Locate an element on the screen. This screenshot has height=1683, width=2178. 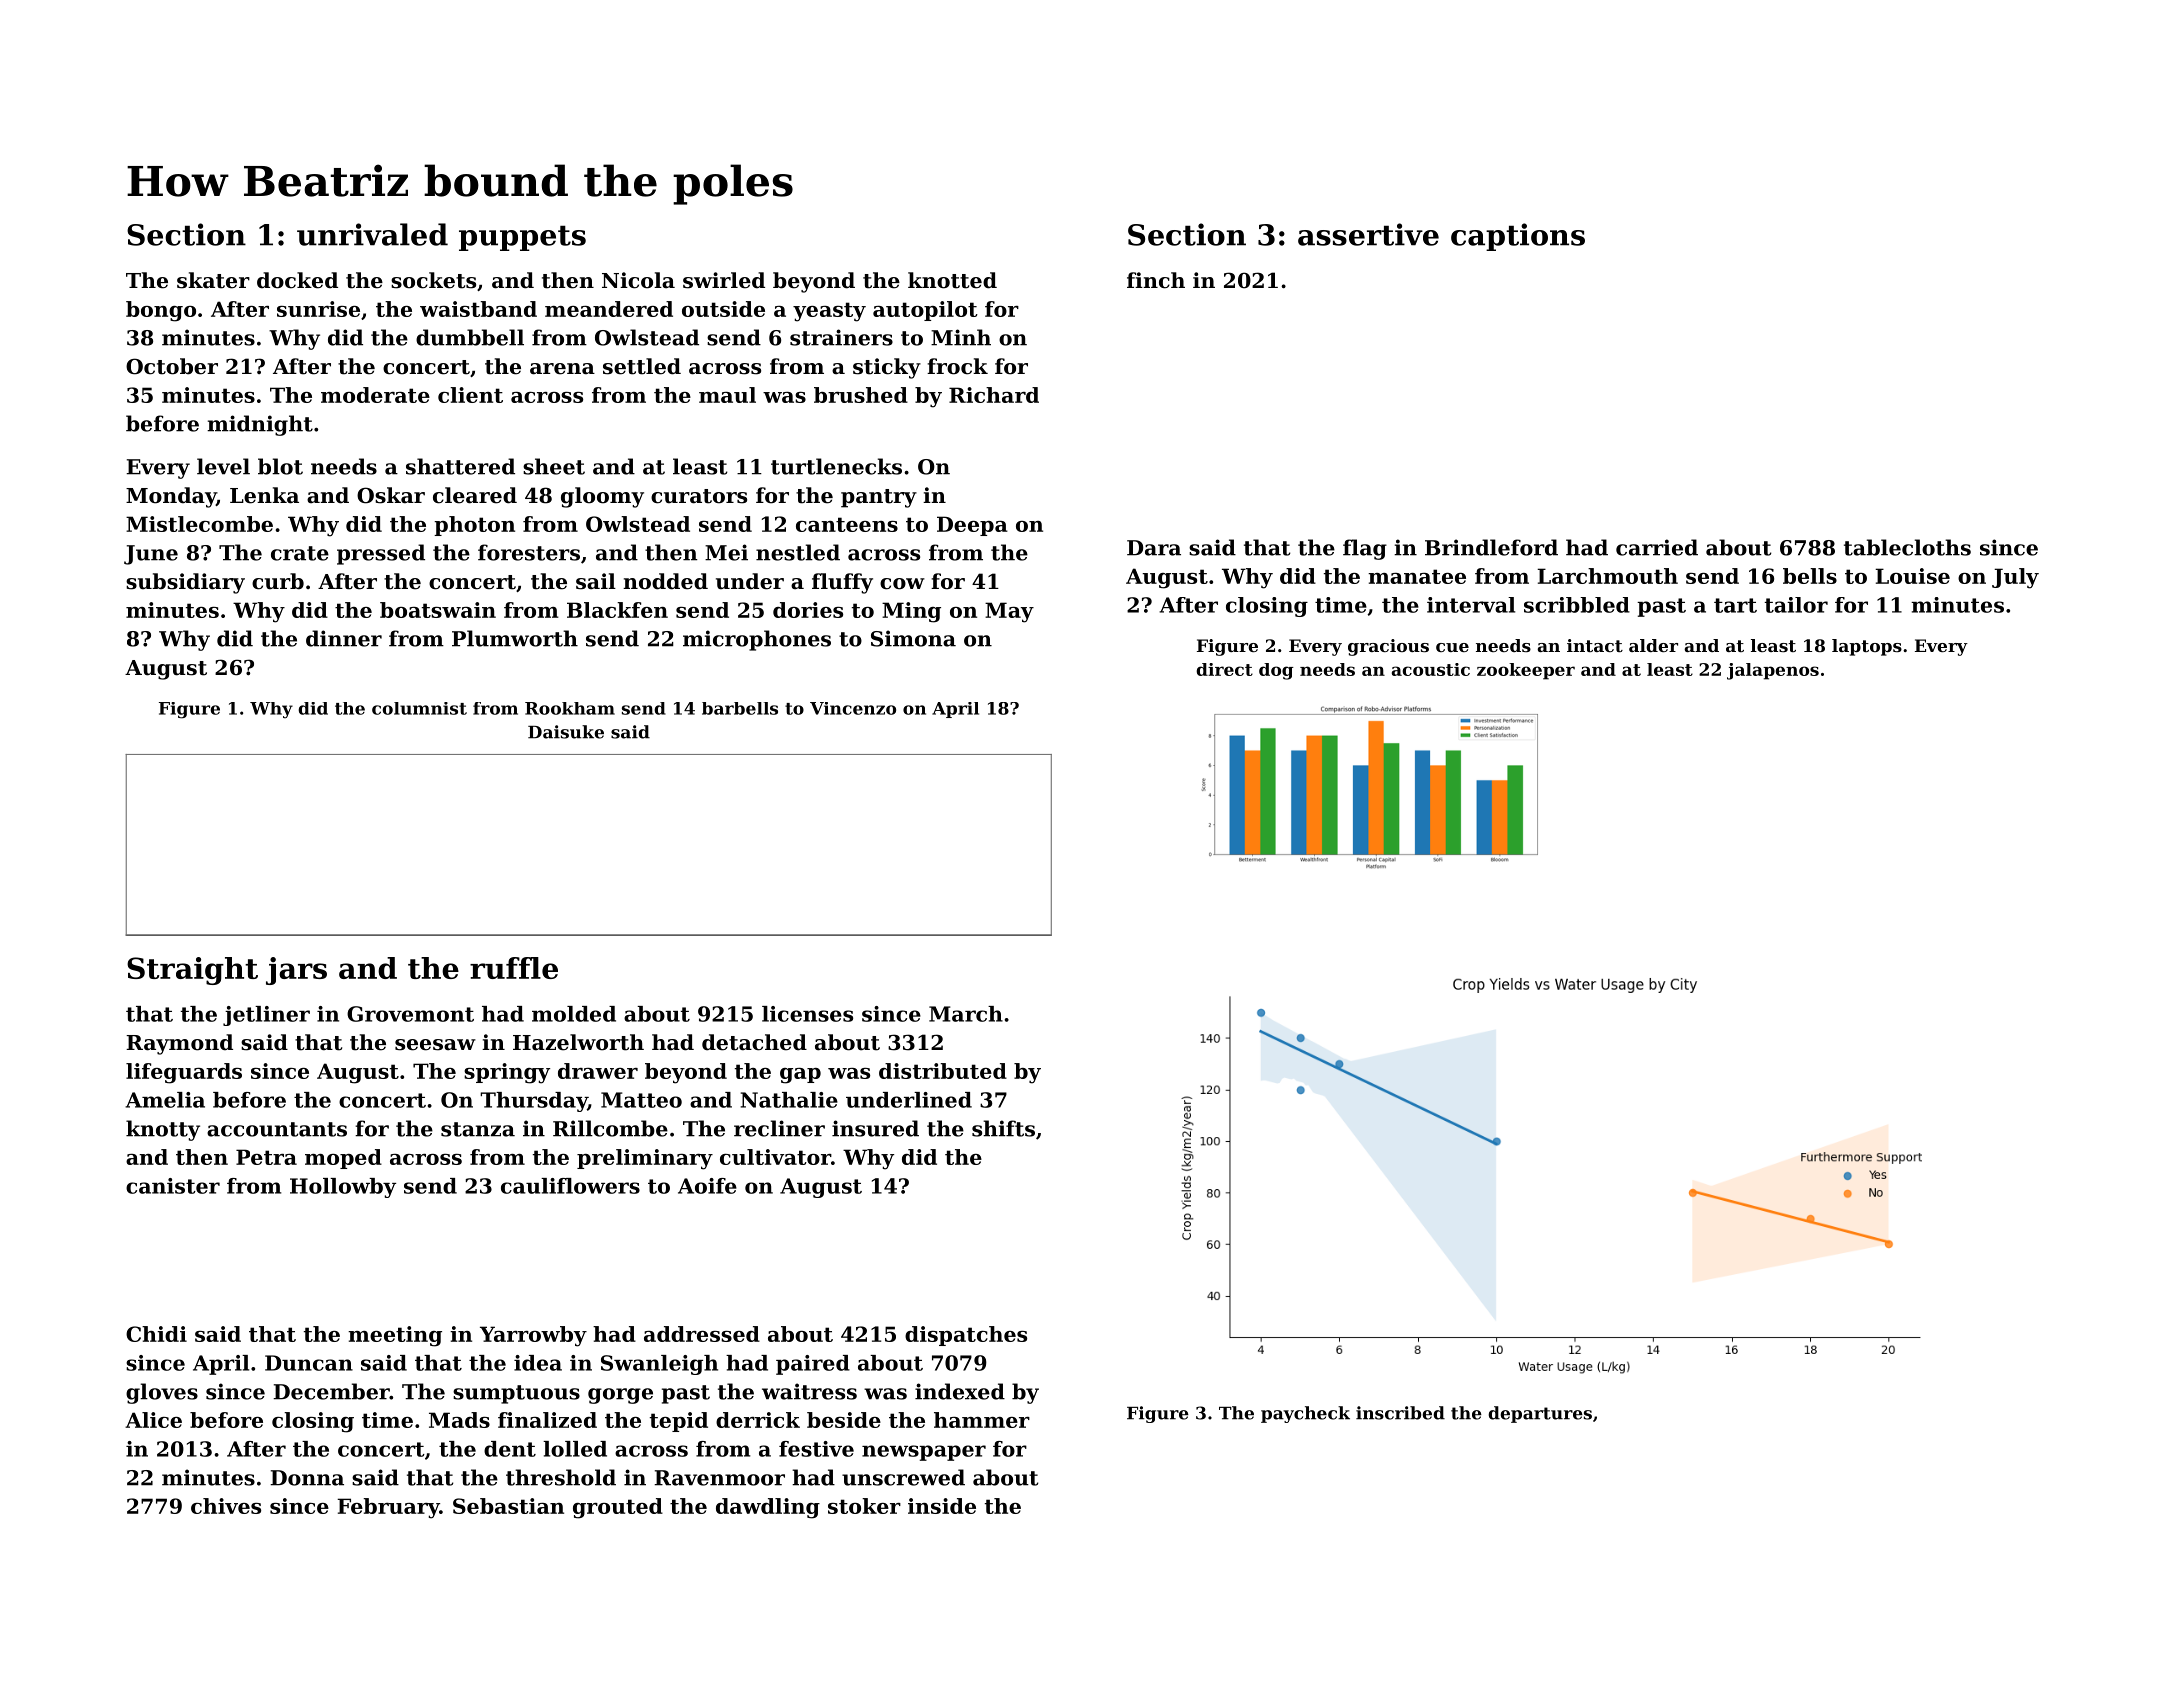
captions is located at coordinates (1518, 237).
